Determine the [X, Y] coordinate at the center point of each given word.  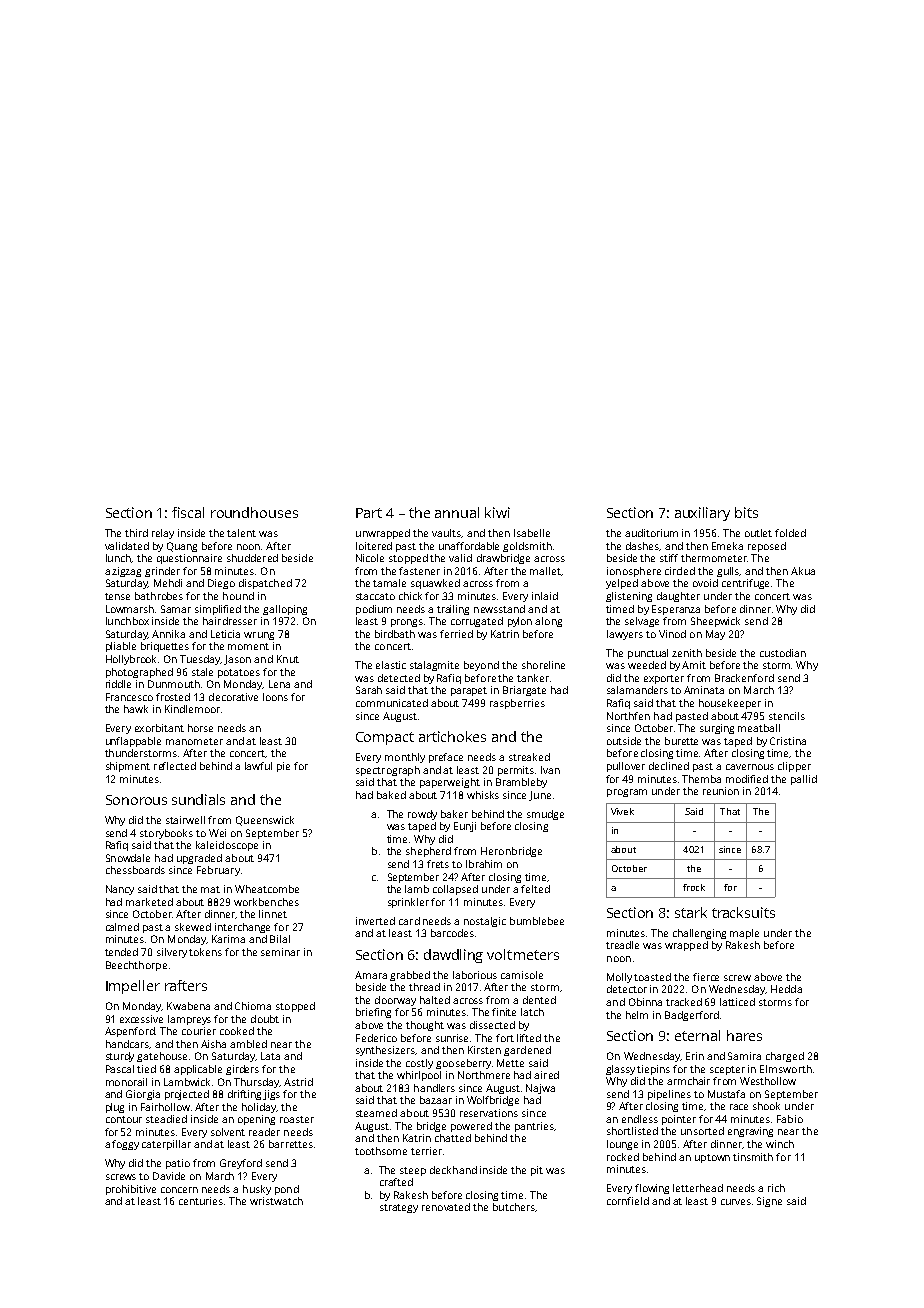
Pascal [120, 1069]
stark [691, 912]
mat [210, 889]
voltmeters [523, 954]
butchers [514, 1207]
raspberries [517, 704]
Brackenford [744, 678]
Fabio [790, 1119]
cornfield [628, 1201]
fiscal [188, 512]
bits [746, 512]
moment [248, 646]
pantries [534, 1127]
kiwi [497, 512]
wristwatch [276, 1201]
